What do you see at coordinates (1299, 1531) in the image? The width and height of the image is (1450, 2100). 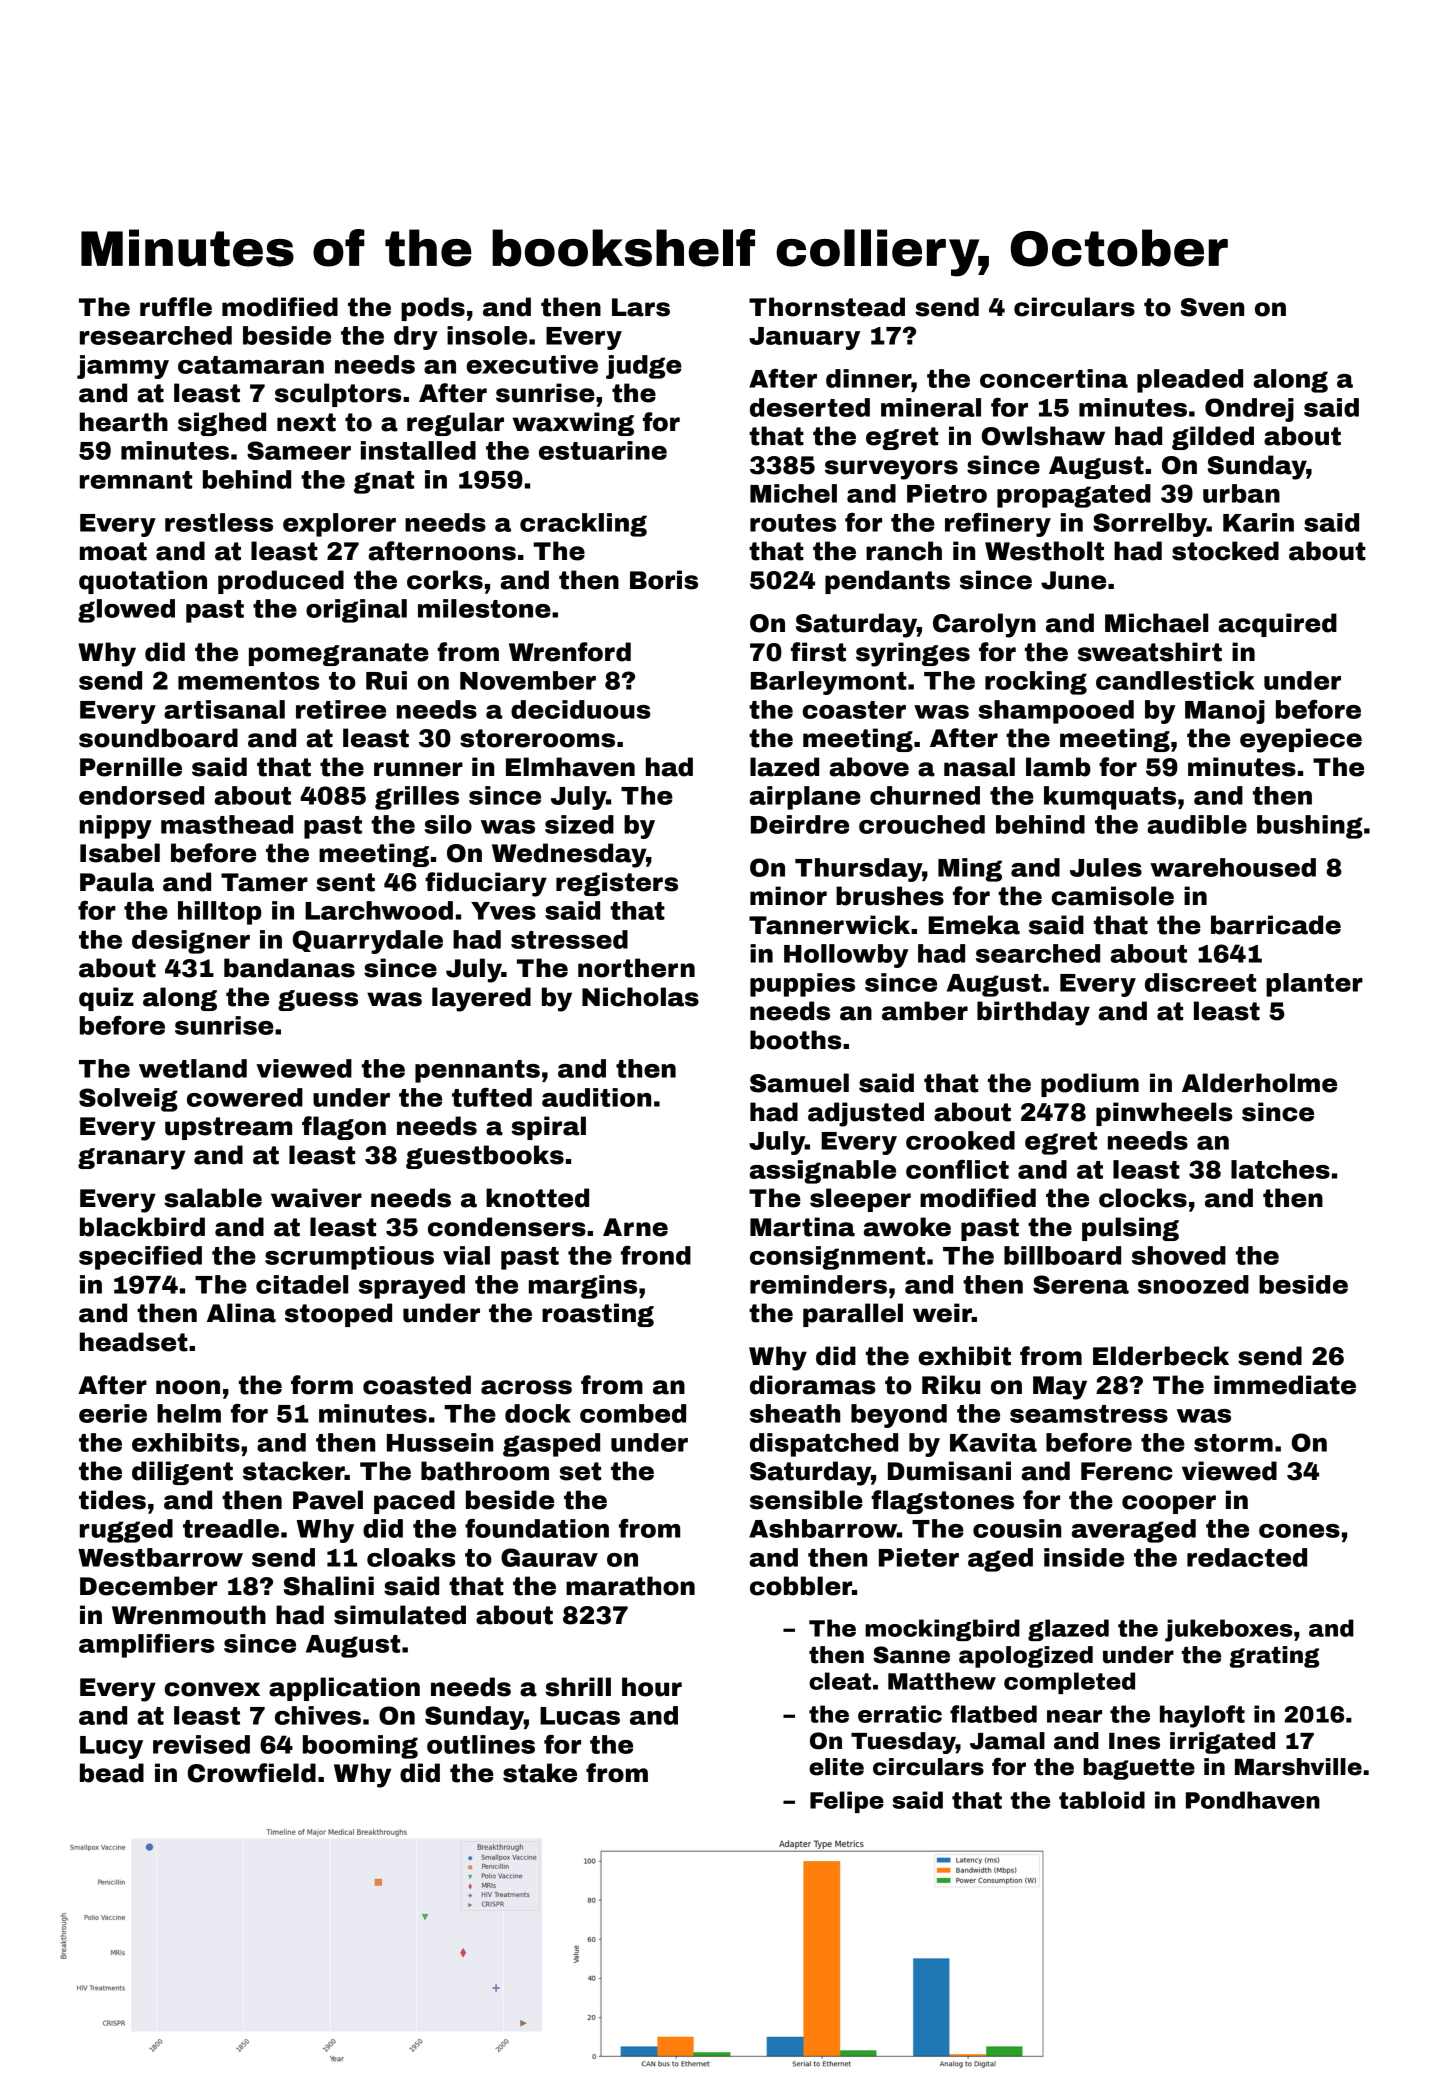 I see `cones` at bounding box center [1299, 1531].
